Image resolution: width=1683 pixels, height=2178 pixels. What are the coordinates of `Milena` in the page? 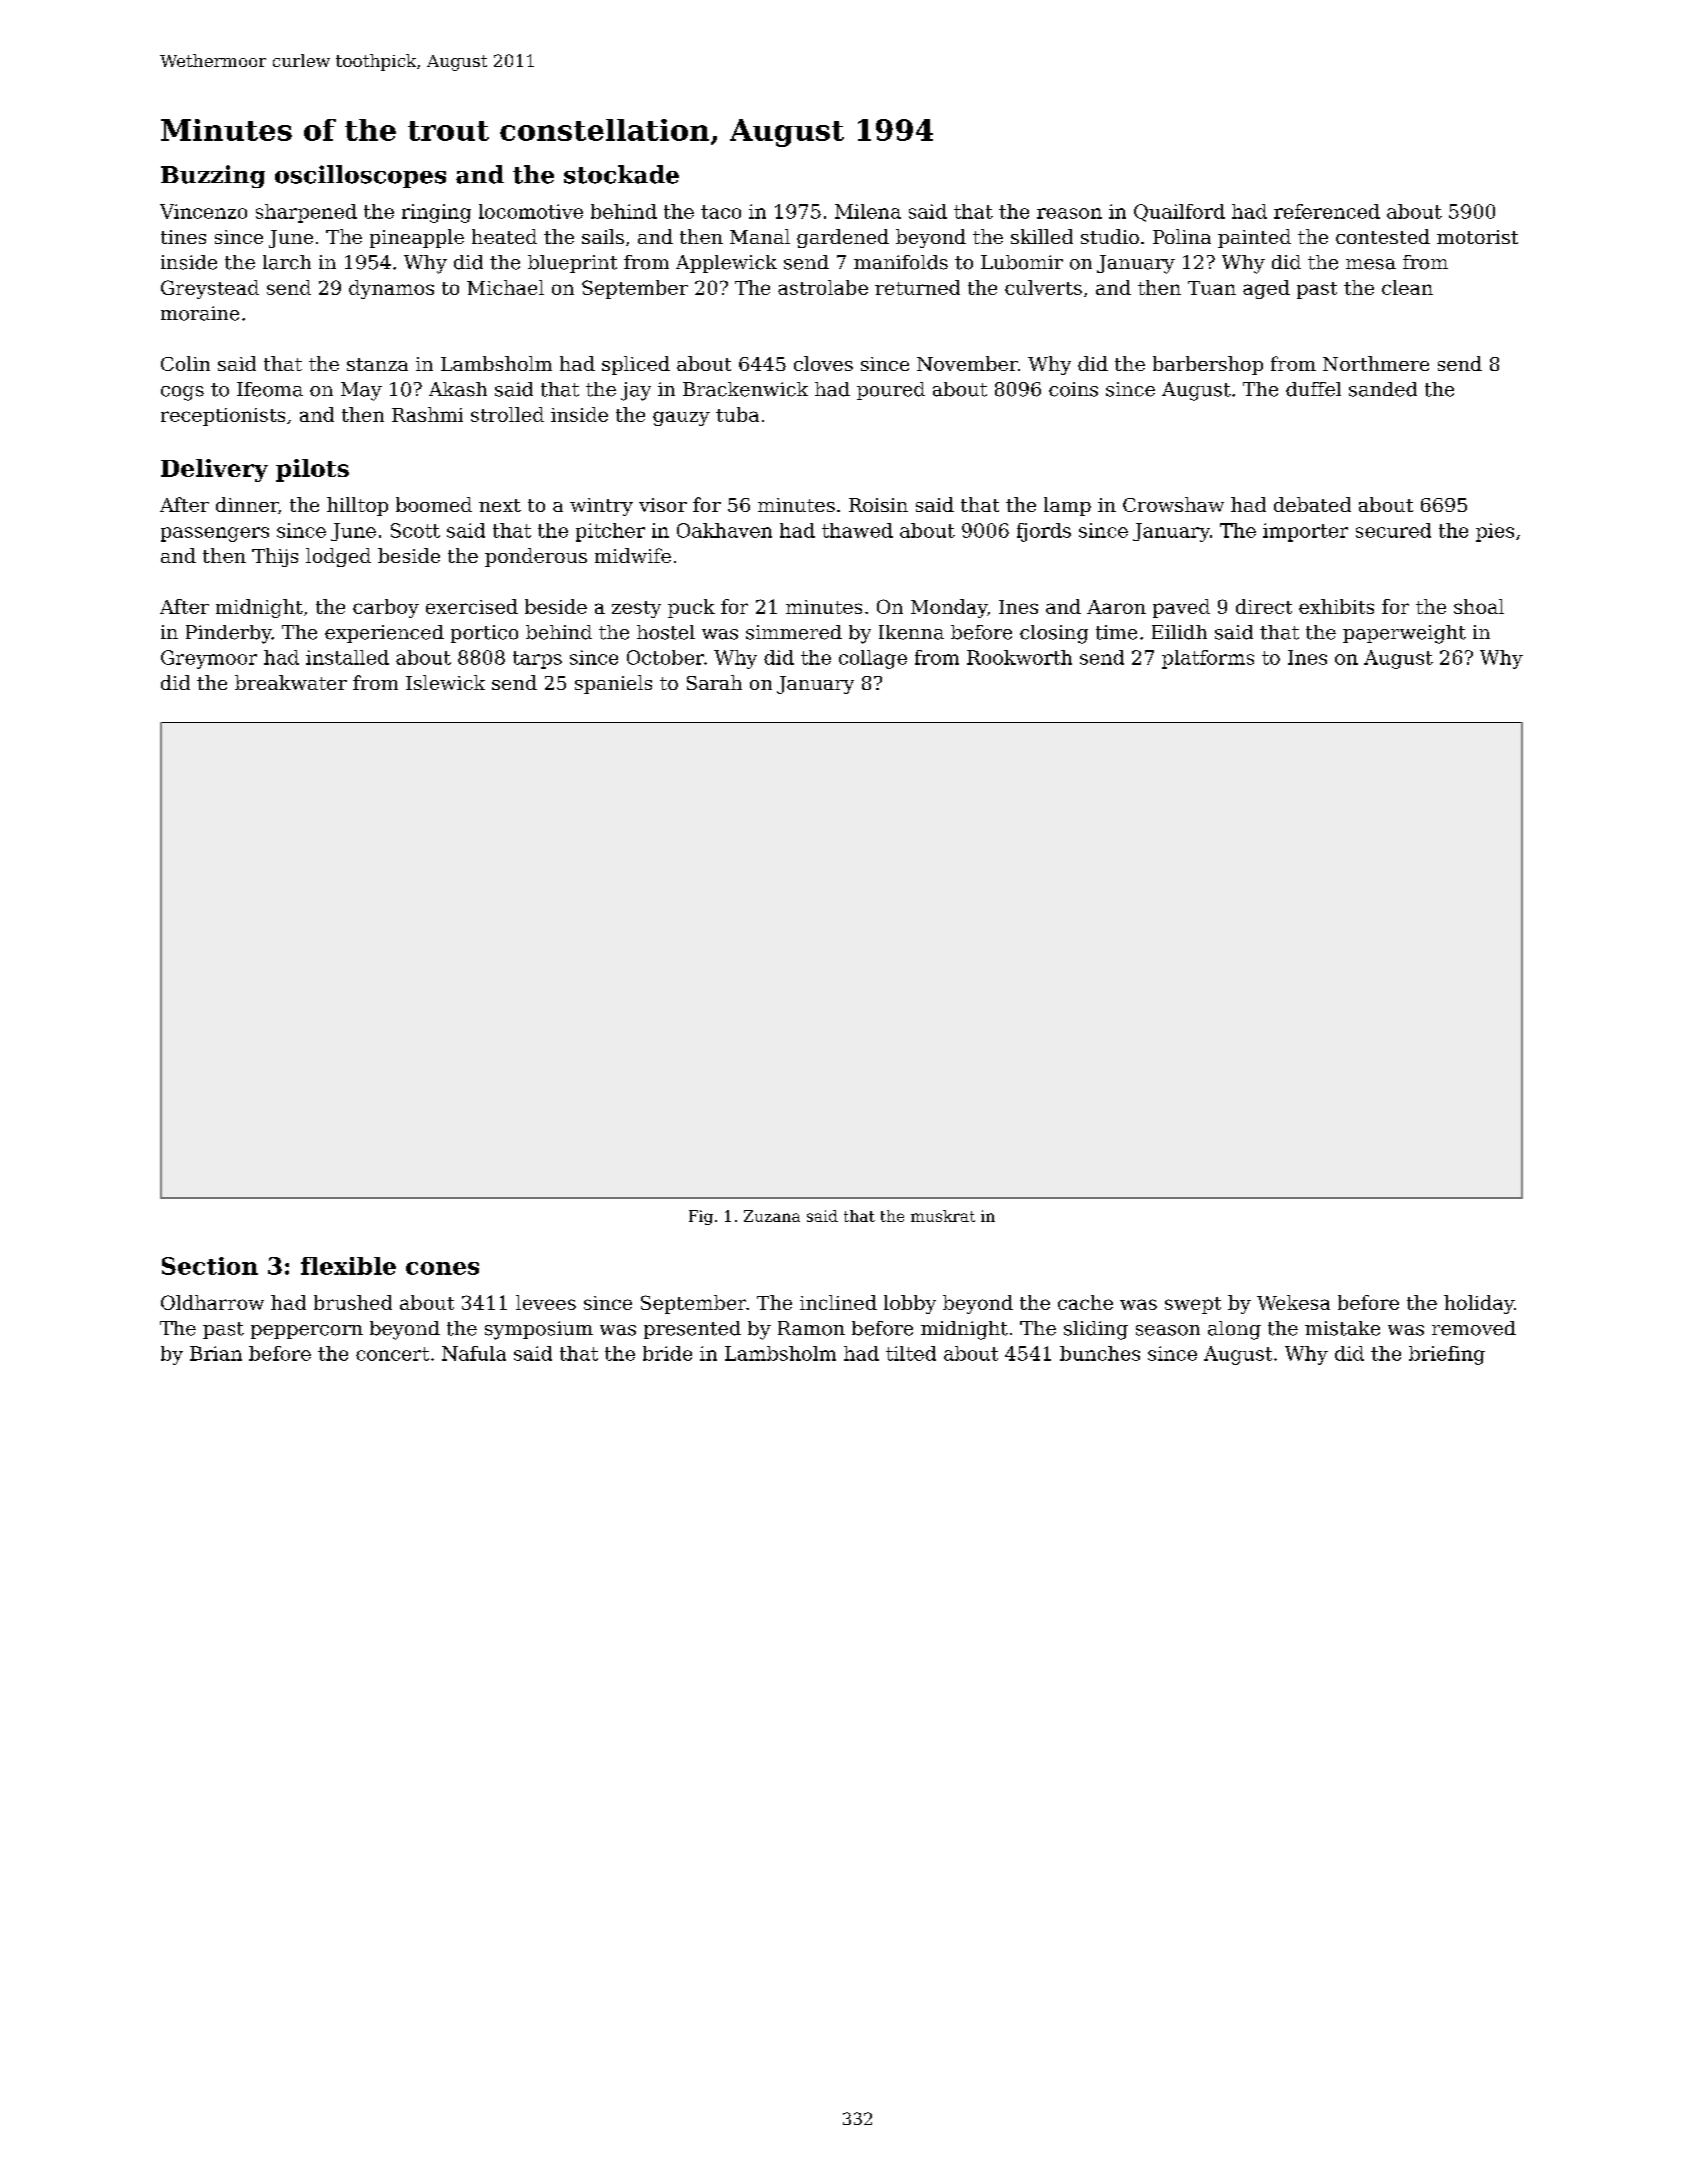 It's located at (868, 211).
